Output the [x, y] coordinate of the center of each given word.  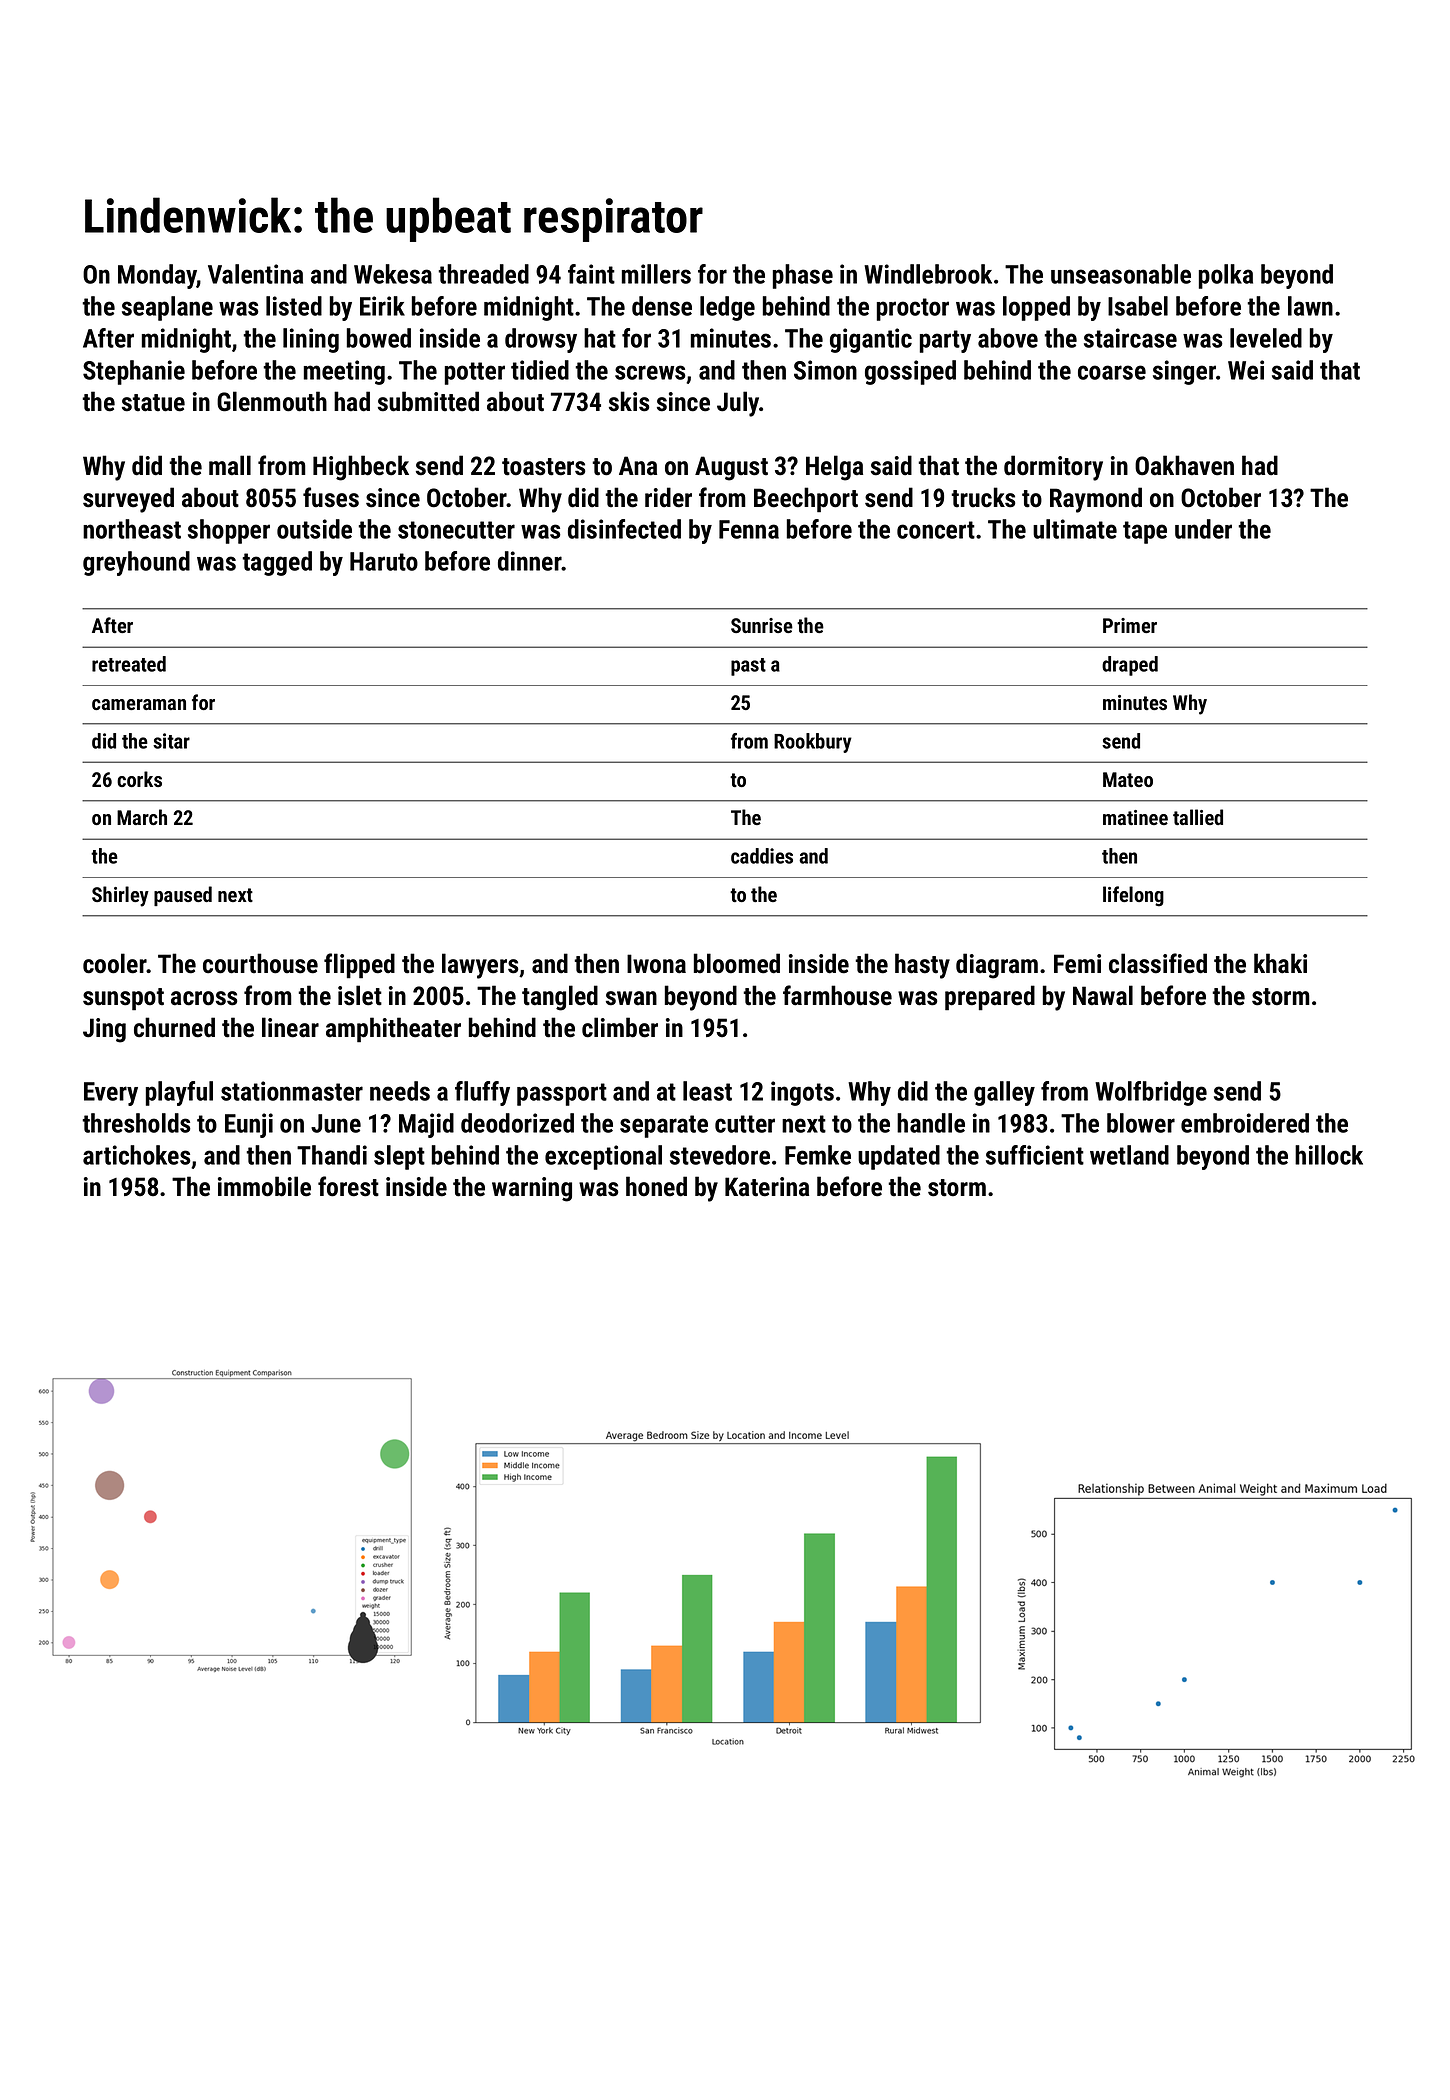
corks [139, 779]
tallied [1198, 817]
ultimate [1075, 529]
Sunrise [762, 625]
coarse [1112, 372]
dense [662, 306]
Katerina [767, 1187]
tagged [277, 563]
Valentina [255, 274]
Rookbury [813, 743]
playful [179, 1093]
